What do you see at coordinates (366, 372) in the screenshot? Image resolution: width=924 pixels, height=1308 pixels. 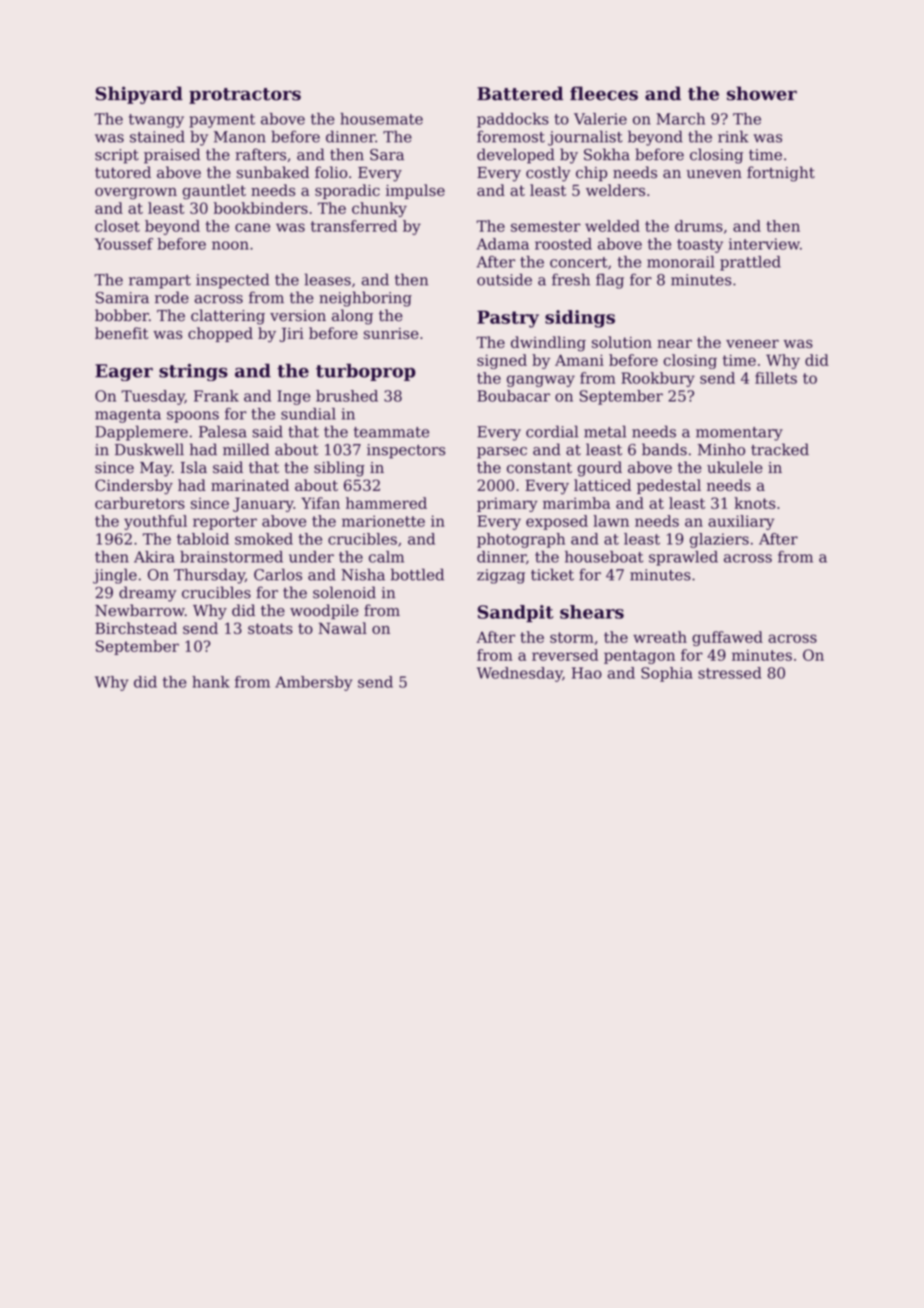 I see `turboprop` at bounding box center [366, 372].
